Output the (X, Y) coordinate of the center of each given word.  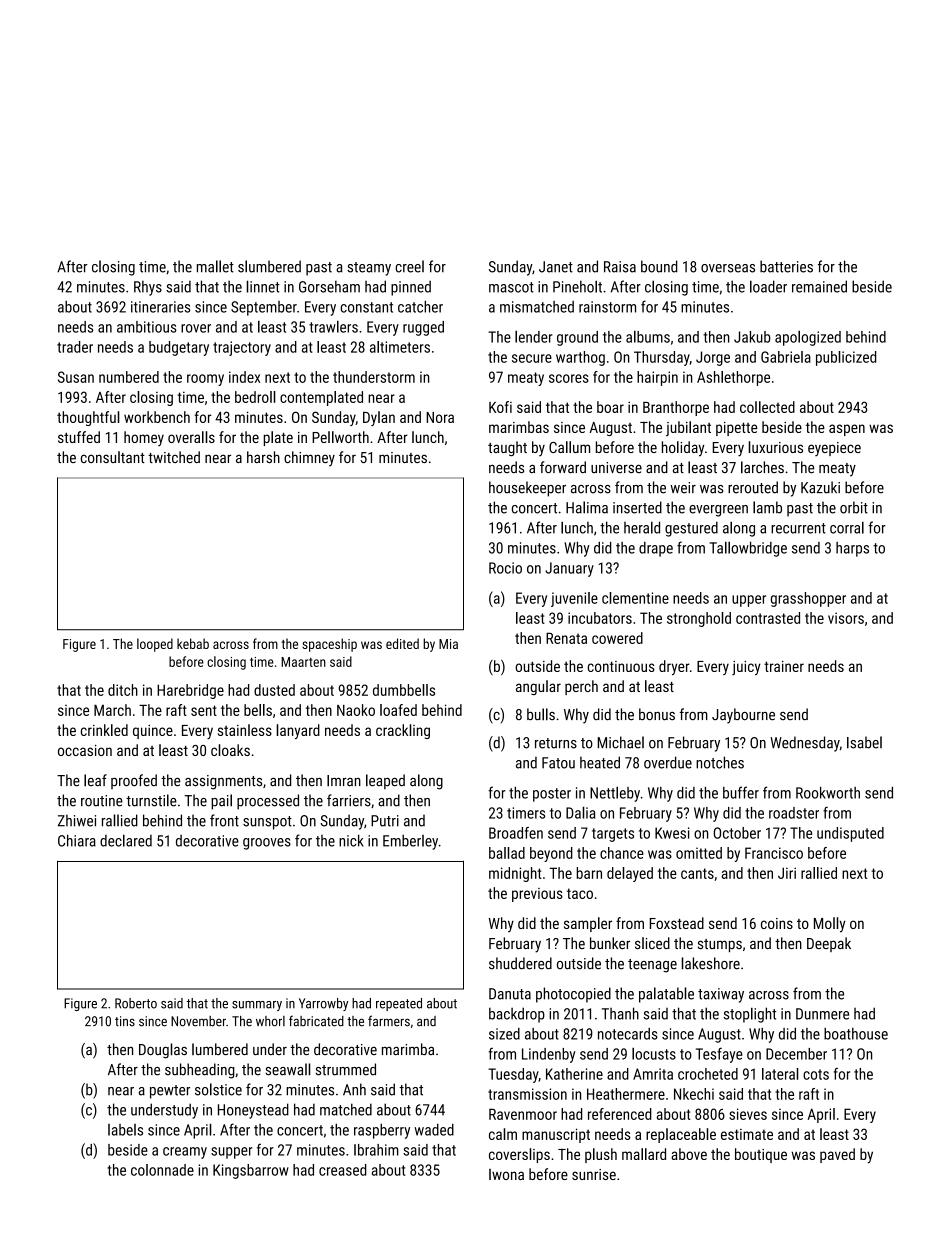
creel (409, 266)
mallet (215, 266)
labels (125, 1130)
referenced (620, 1114)
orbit (854, 507)
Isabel (864, 742)
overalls (191, 437)
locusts (654, 1053)
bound (659, 266)
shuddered (520, 963)
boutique (761, 1155)
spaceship (329, 645)
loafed (398, 710)
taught (507, 449)
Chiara (77, 840)
